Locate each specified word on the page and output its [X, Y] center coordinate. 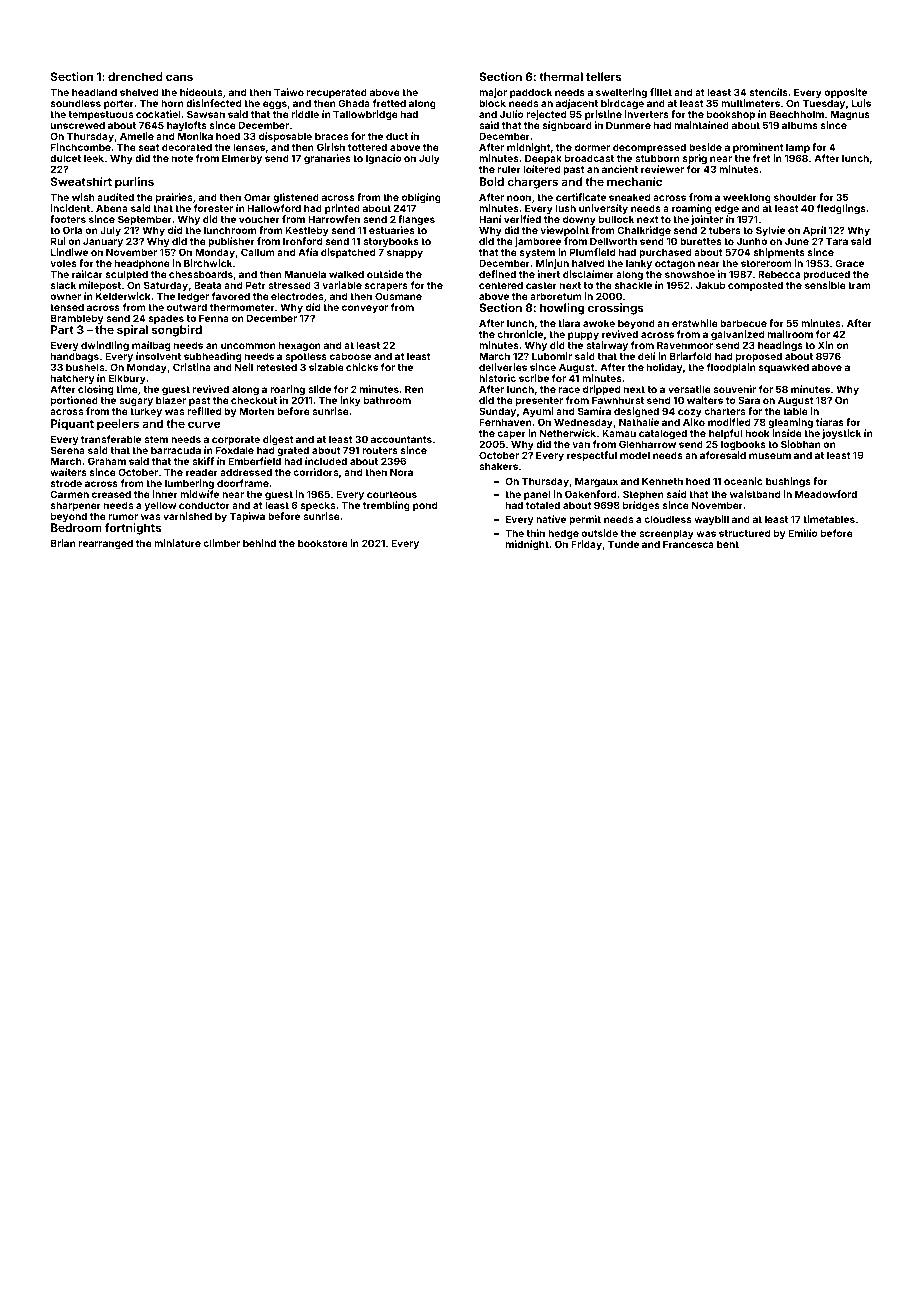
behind [259, 543]
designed [636, 413]
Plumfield [592, 252]
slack [63, 285]
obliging [421, 198]
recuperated [337, 93]
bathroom [387, 400]
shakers [498, 466]
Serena [68, 450]
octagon [675, 264]
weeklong [747, 198]
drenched [135, 76]
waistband [755, 494]
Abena [112, 208]
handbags [75, 358]
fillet [661, 92]
